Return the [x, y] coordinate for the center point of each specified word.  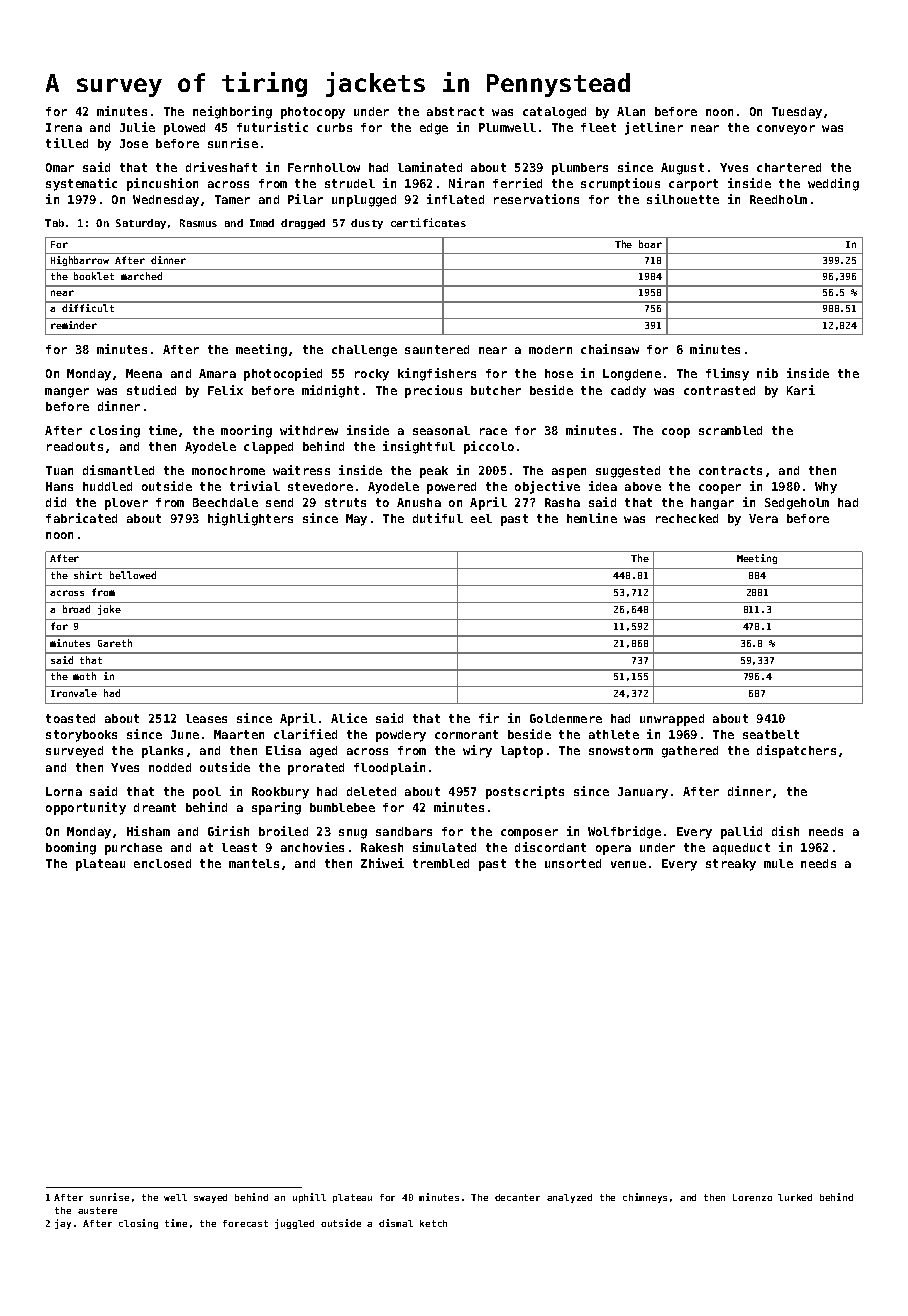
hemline [592, 518]
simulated [444, 847]
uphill [309, 1198]
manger [67, 393]
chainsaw [610, 349]
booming [71, 848]
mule [778, 863]
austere [97, 1210]
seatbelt [771, 734]
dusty [367, 224]
